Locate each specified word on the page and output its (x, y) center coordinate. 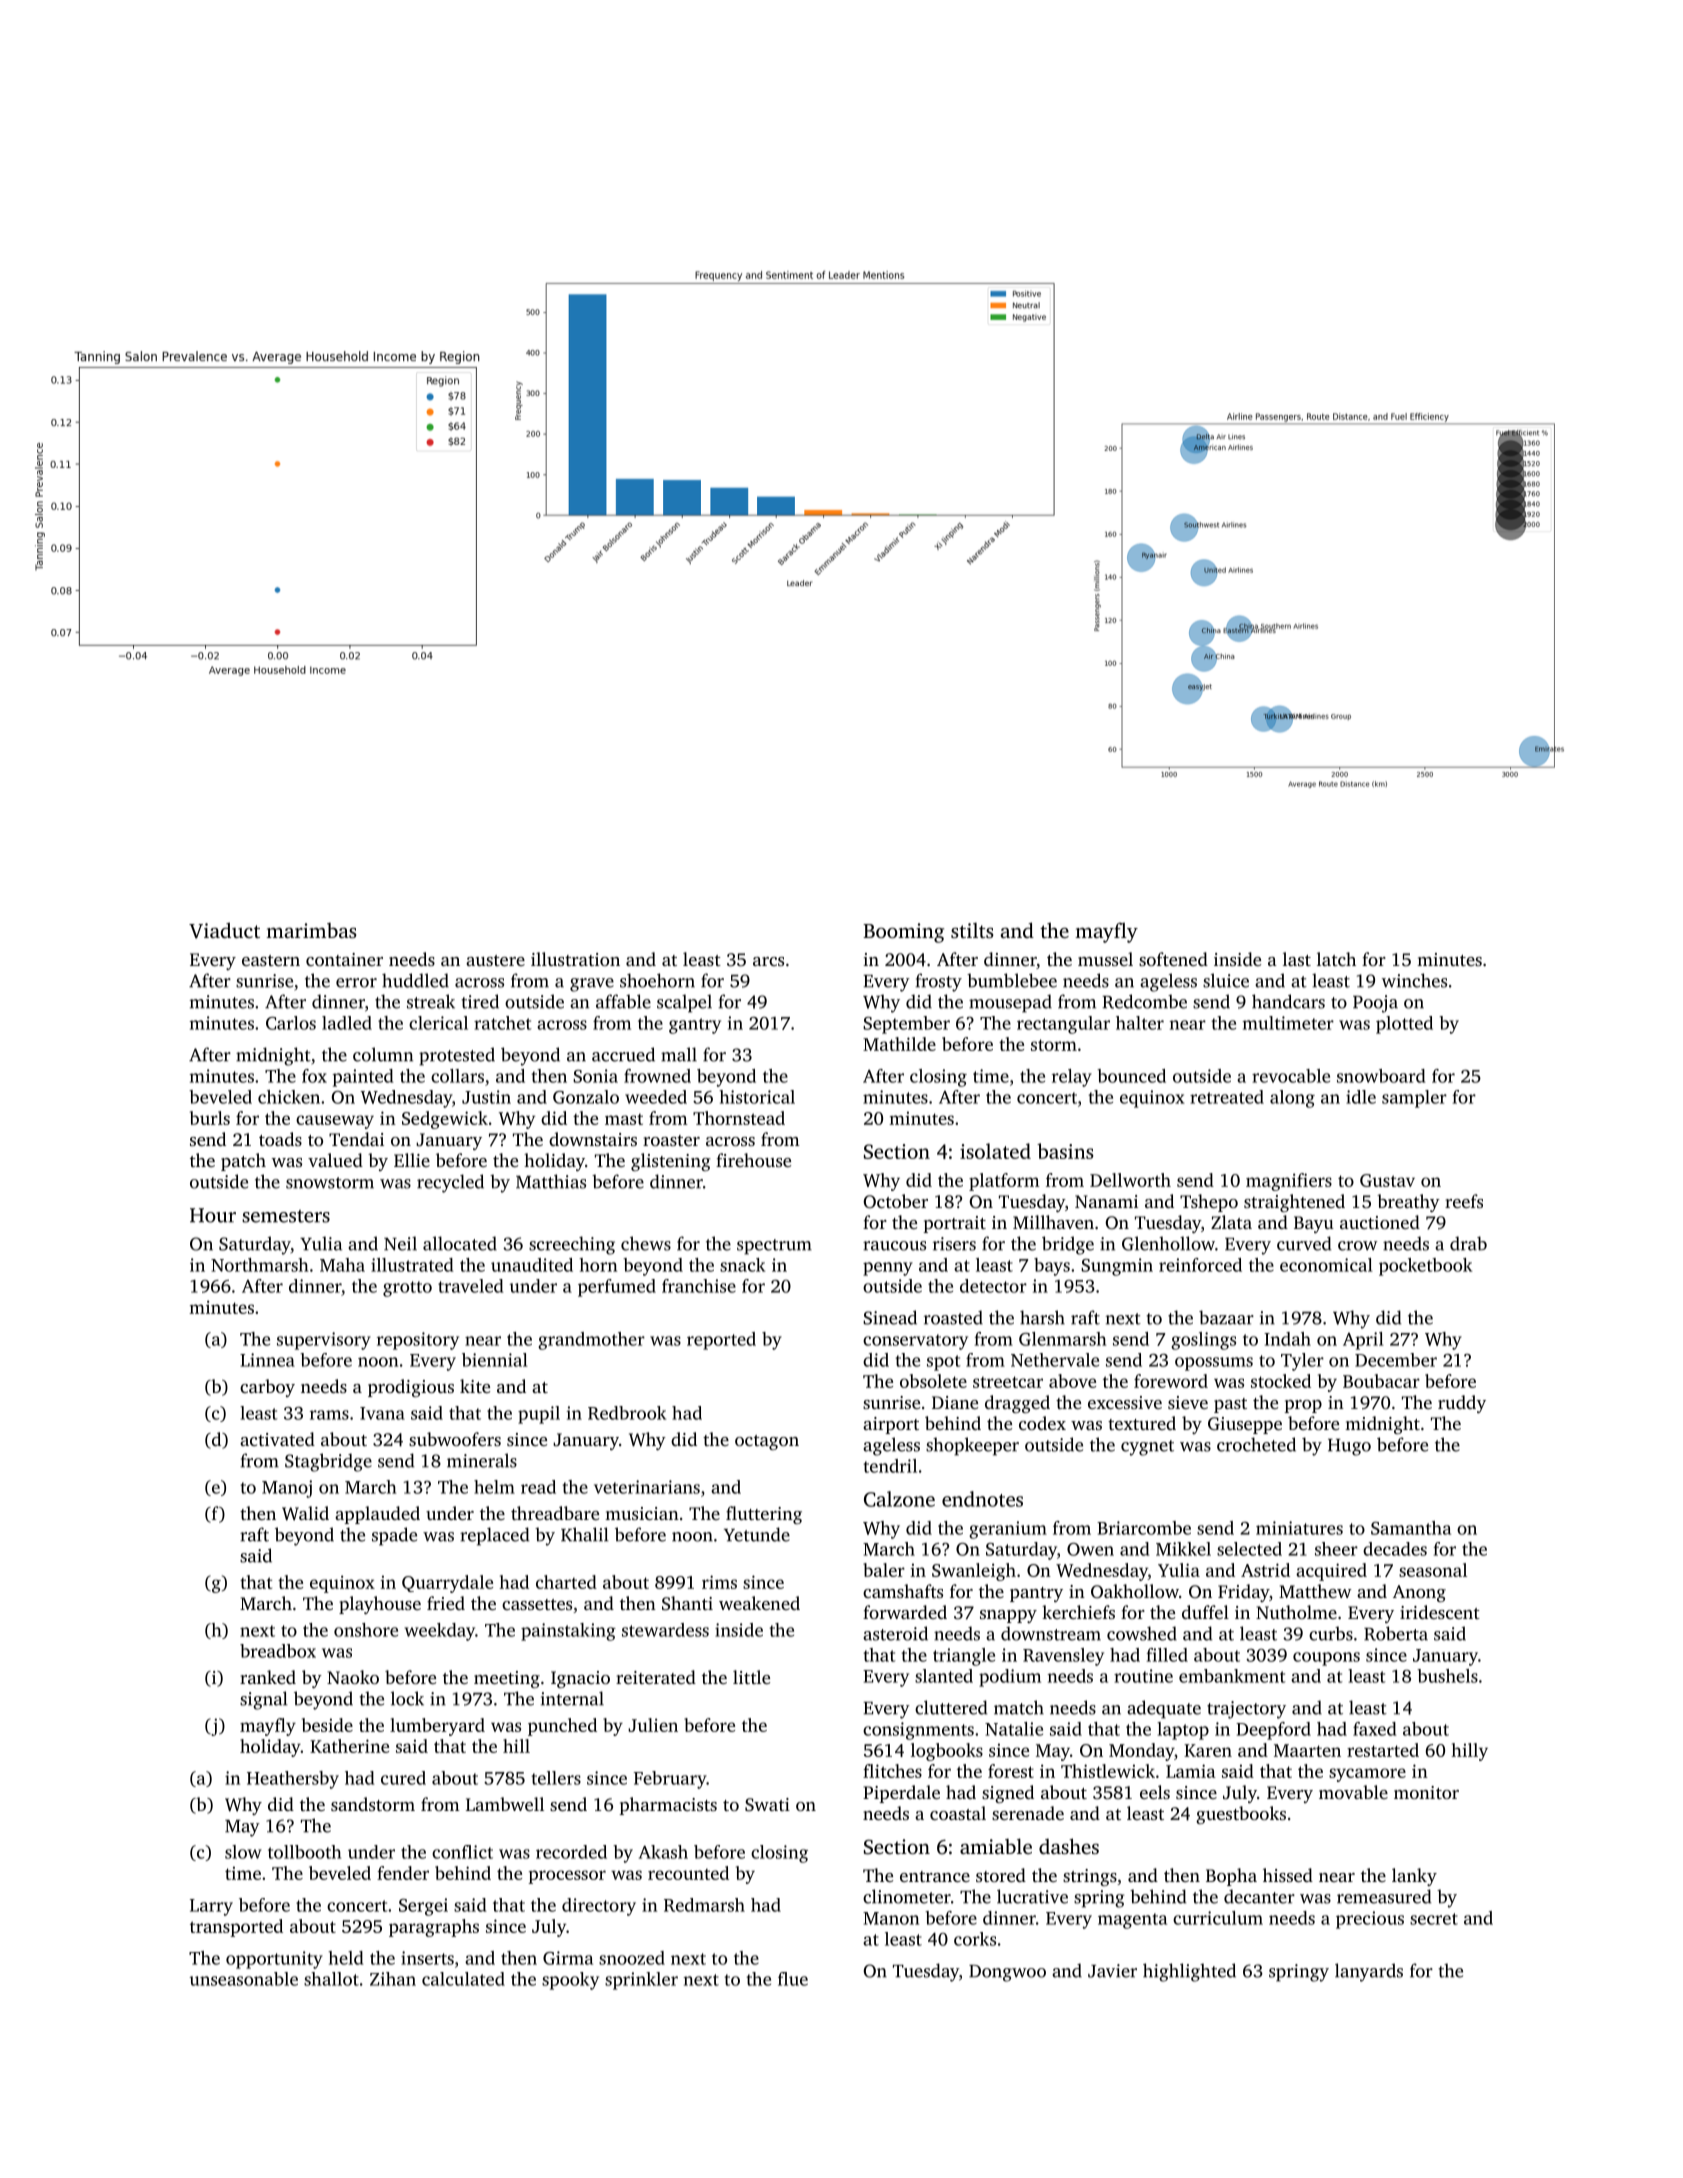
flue (793, 1979)
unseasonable (243, 1979)
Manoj (287, 1489)
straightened (1294, 1203)
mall (679, 1054)
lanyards (1369, 1972)
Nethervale (1055, 1360)
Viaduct (224, 930)
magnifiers (1289, 1182)
